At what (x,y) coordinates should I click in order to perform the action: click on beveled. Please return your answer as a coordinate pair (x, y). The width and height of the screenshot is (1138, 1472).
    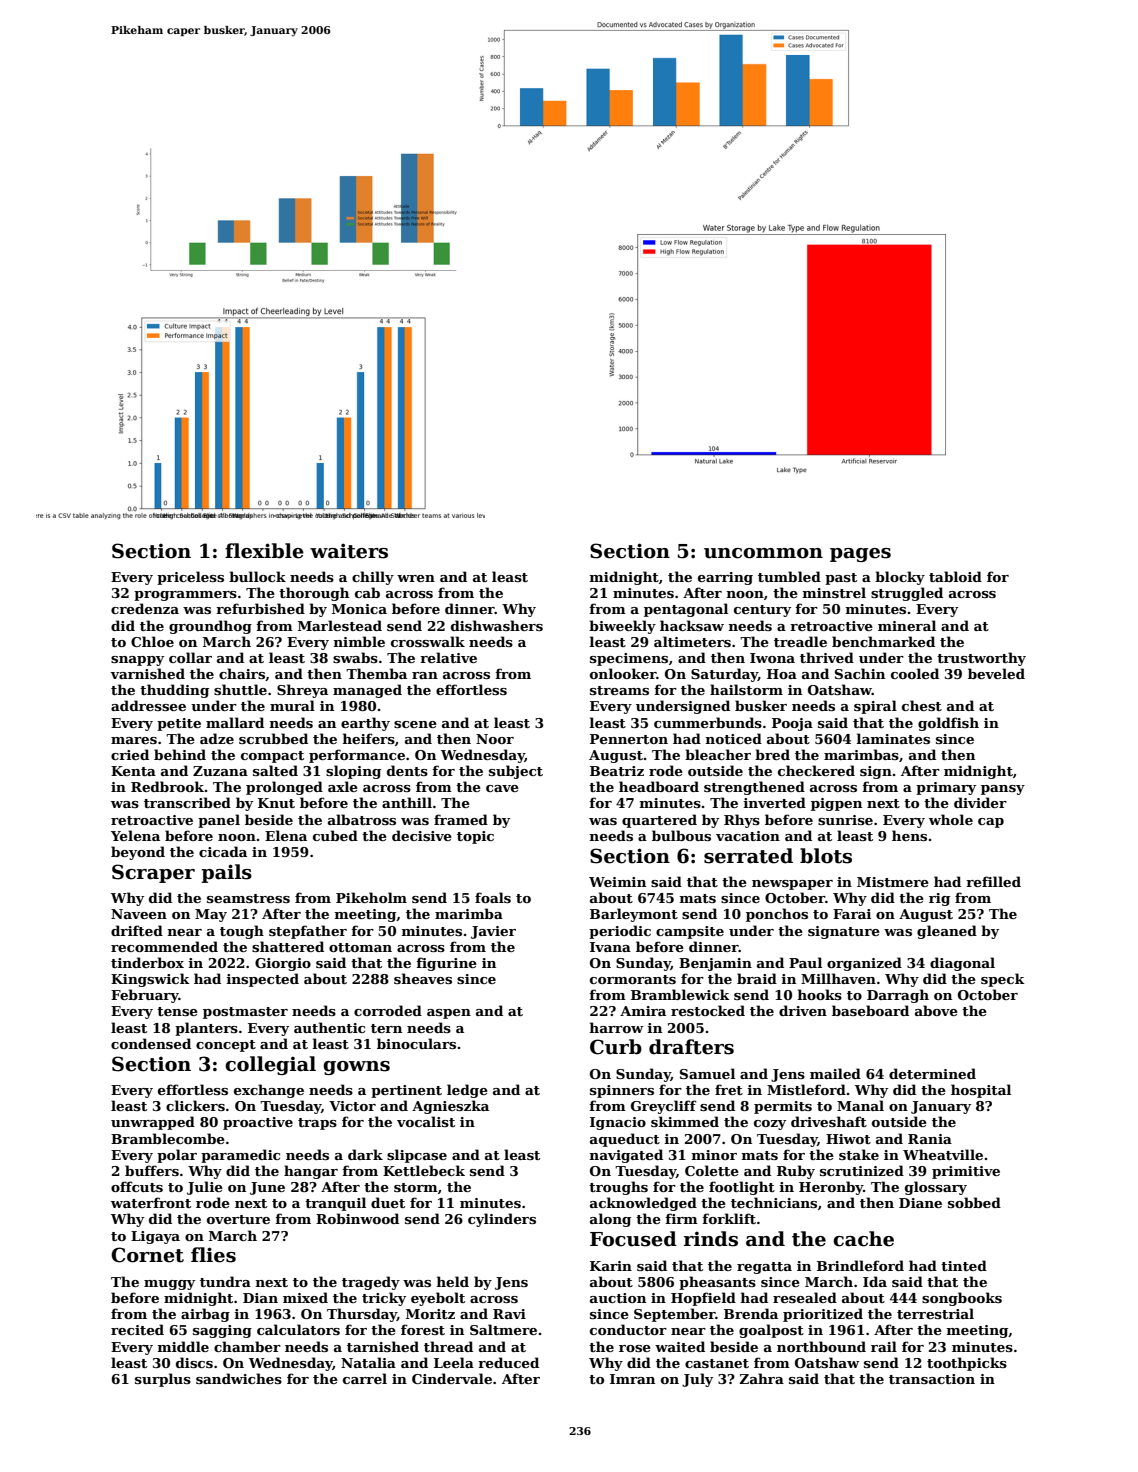
    Looking at the image, I should click on (996, 673).
